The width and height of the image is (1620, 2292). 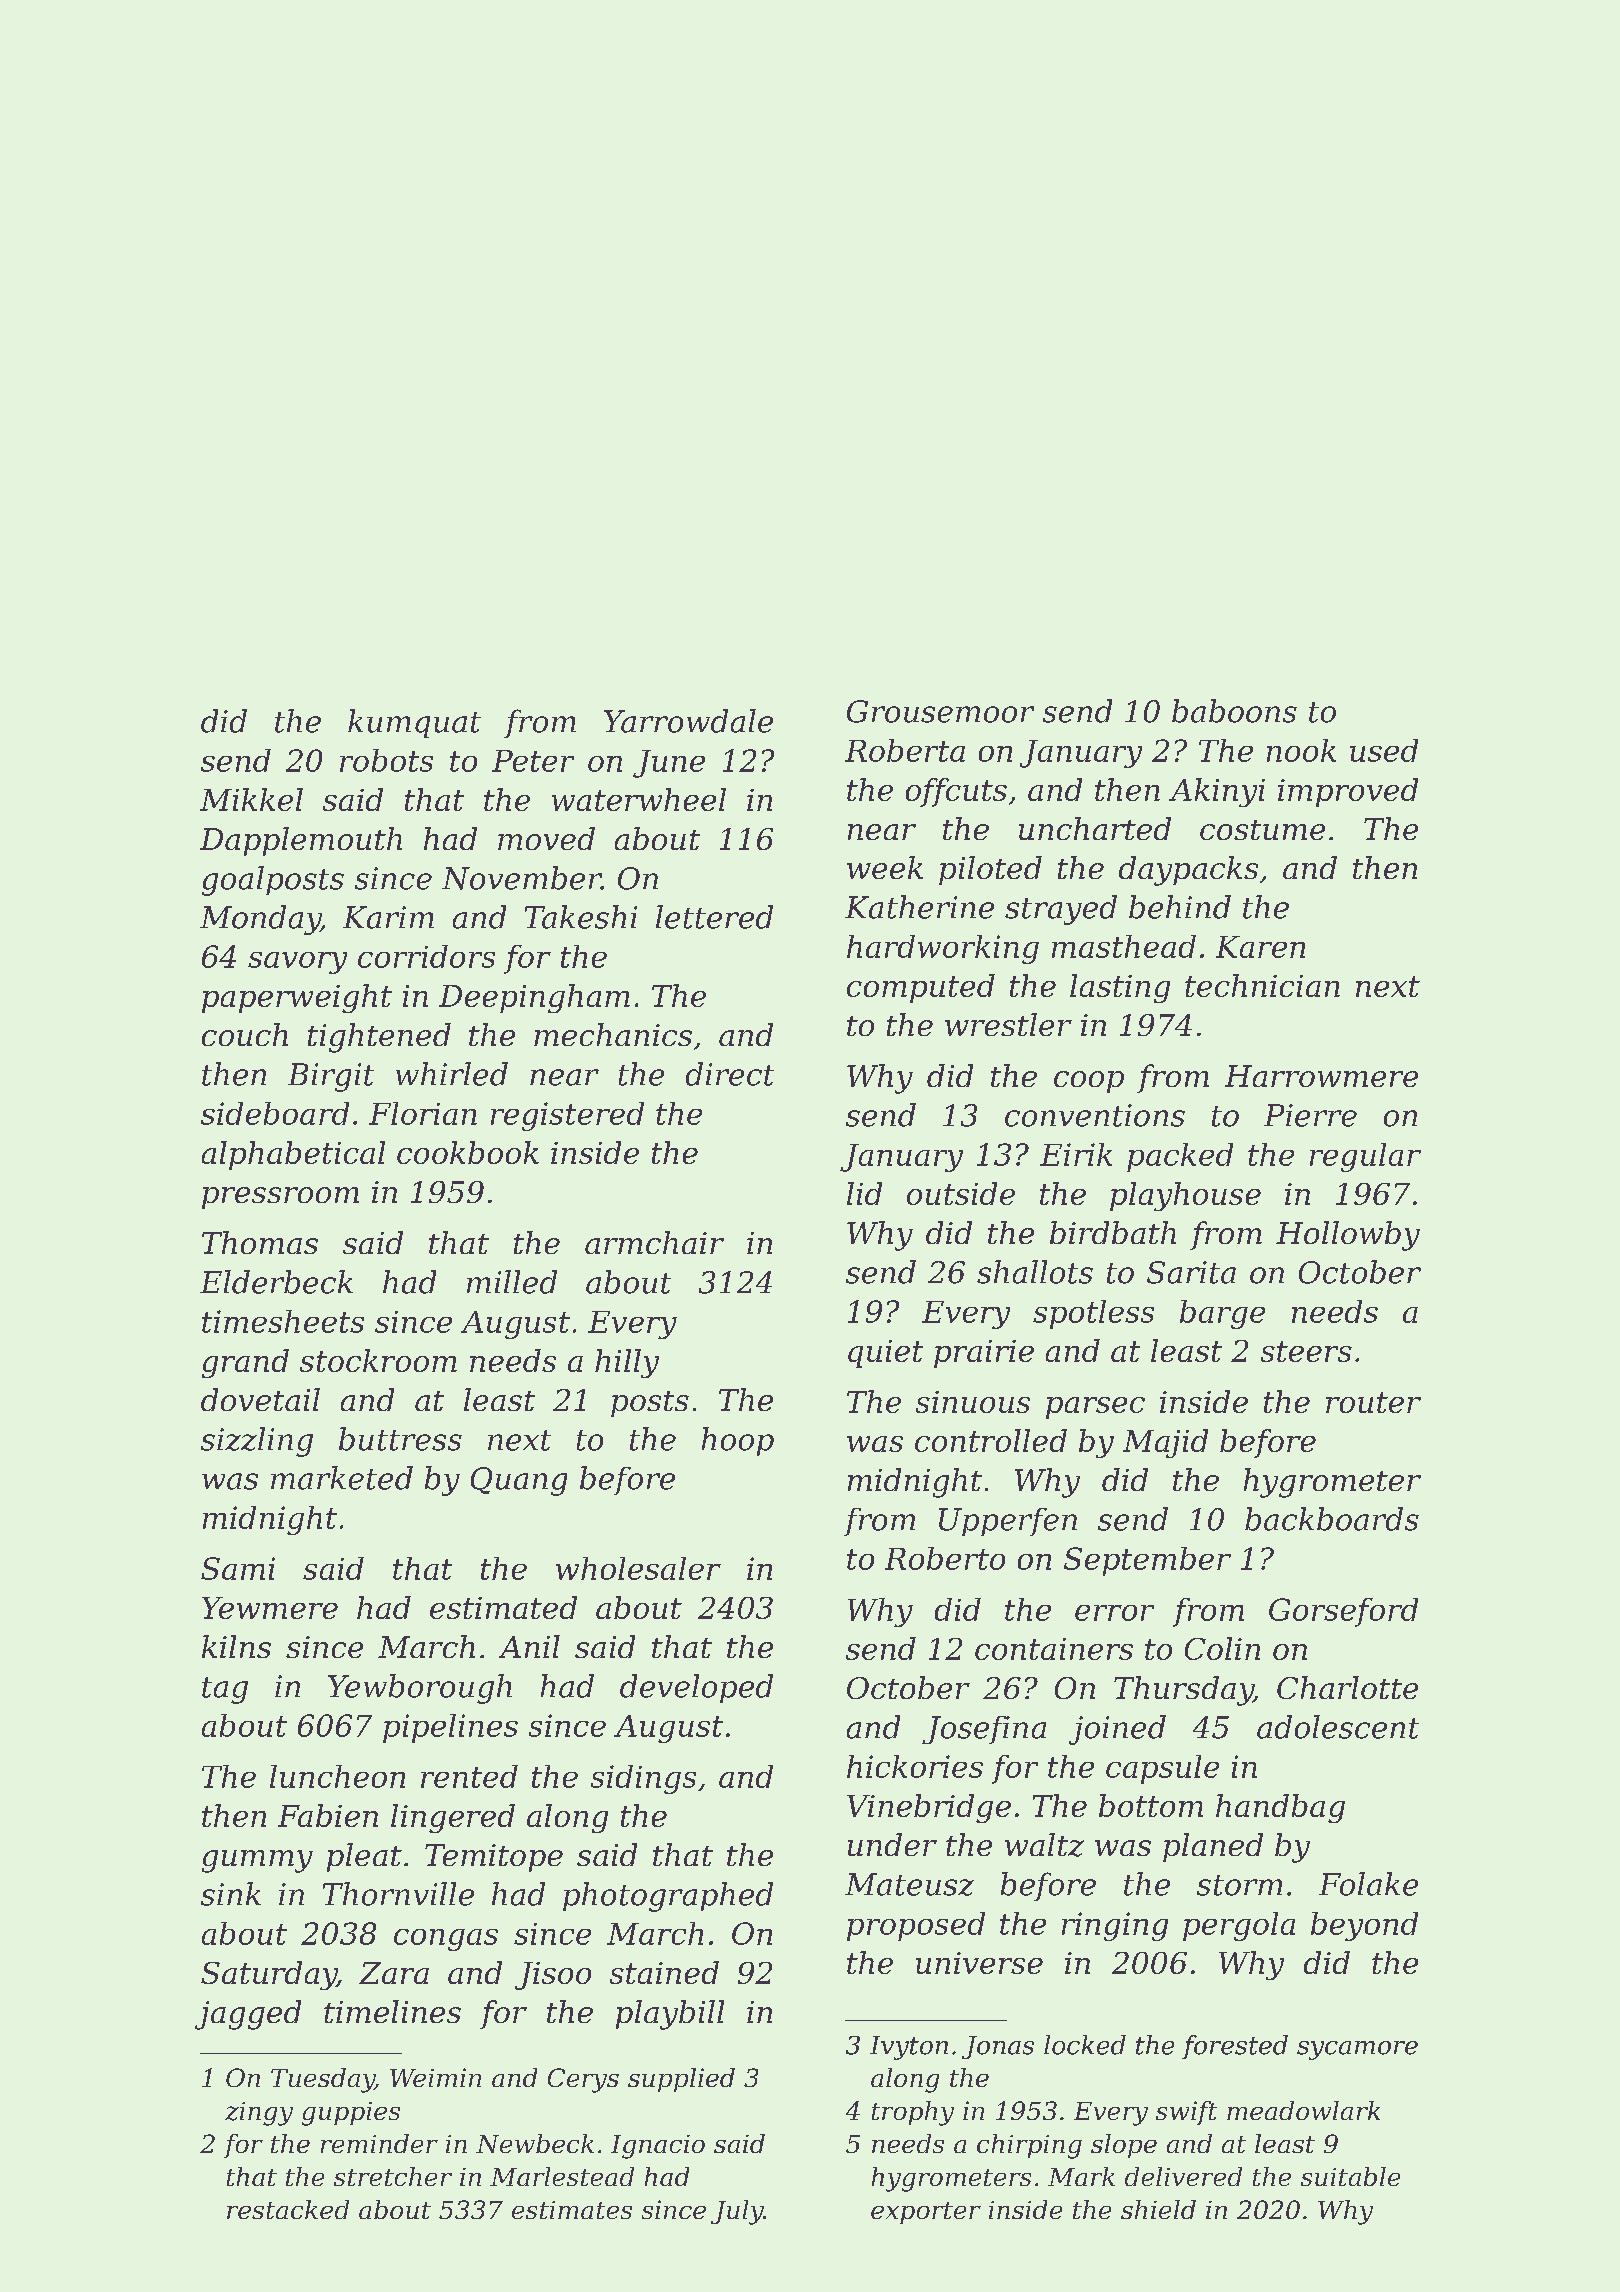 What do you see at coordinates (961, 1193) in the image?
I see `outside` at bounding box center [961, 1193].
